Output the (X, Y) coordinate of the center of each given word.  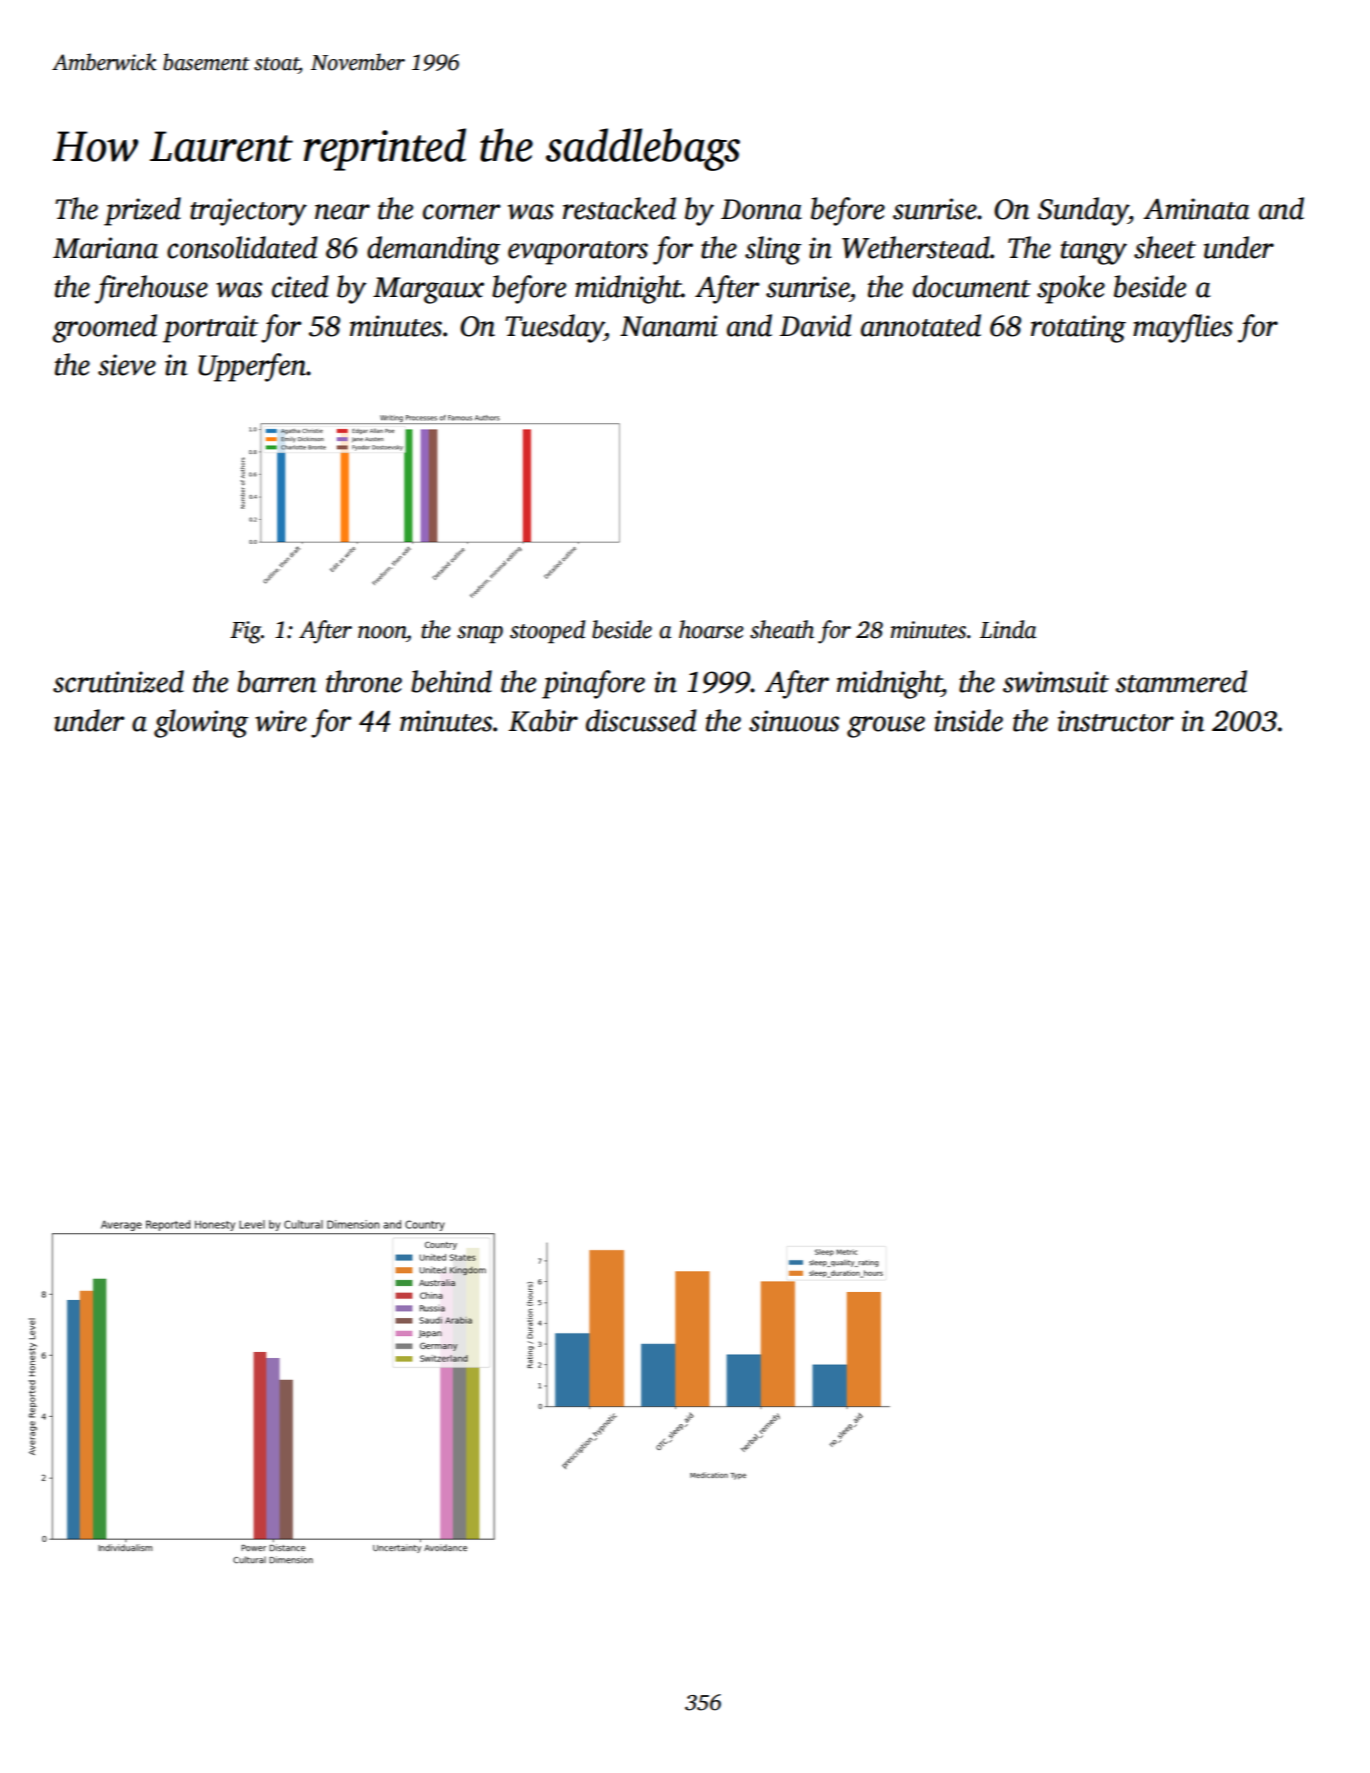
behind (451, 681)
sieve (127, 365)
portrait (210, 329)
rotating (1078, 329)
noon (382, 632)
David (816, 325)
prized (142, 211)
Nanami (669, 326)
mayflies (1183, 328)
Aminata (1196, 209)
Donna (761, 209)
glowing (201, 723)
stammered (1181, 681)
